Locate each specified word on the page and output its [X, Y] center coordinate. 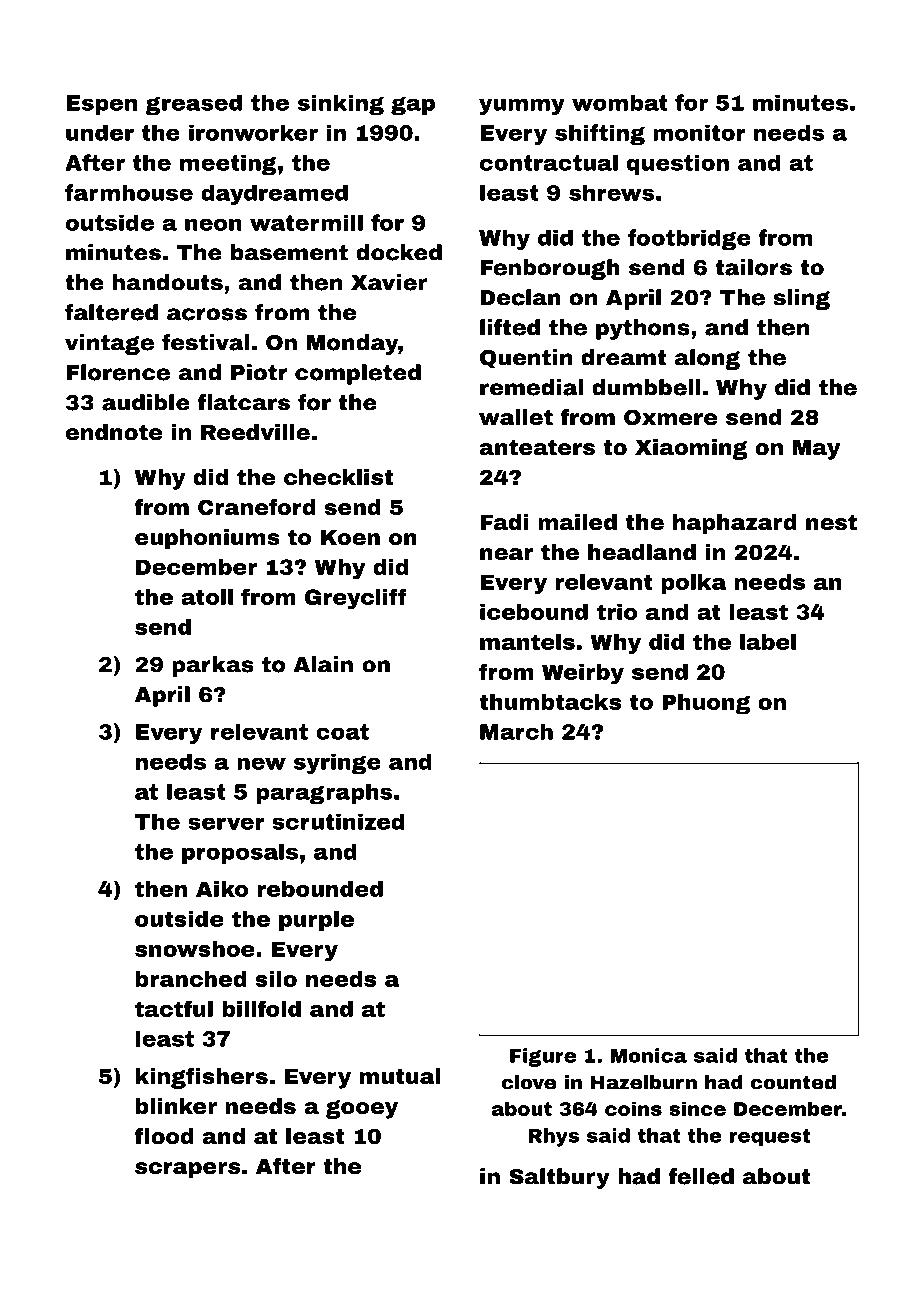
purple [316, 921]
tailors [753, 267]
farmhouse [129, 192]
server [226, 823]
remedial [531, 387]
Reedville [255, 432]
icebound [534, 612]
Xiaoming [691, 449]
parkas [213, 666]
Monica [648, 1055]
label [768, 642]
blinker [176, 1106]
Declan [520, 297]
